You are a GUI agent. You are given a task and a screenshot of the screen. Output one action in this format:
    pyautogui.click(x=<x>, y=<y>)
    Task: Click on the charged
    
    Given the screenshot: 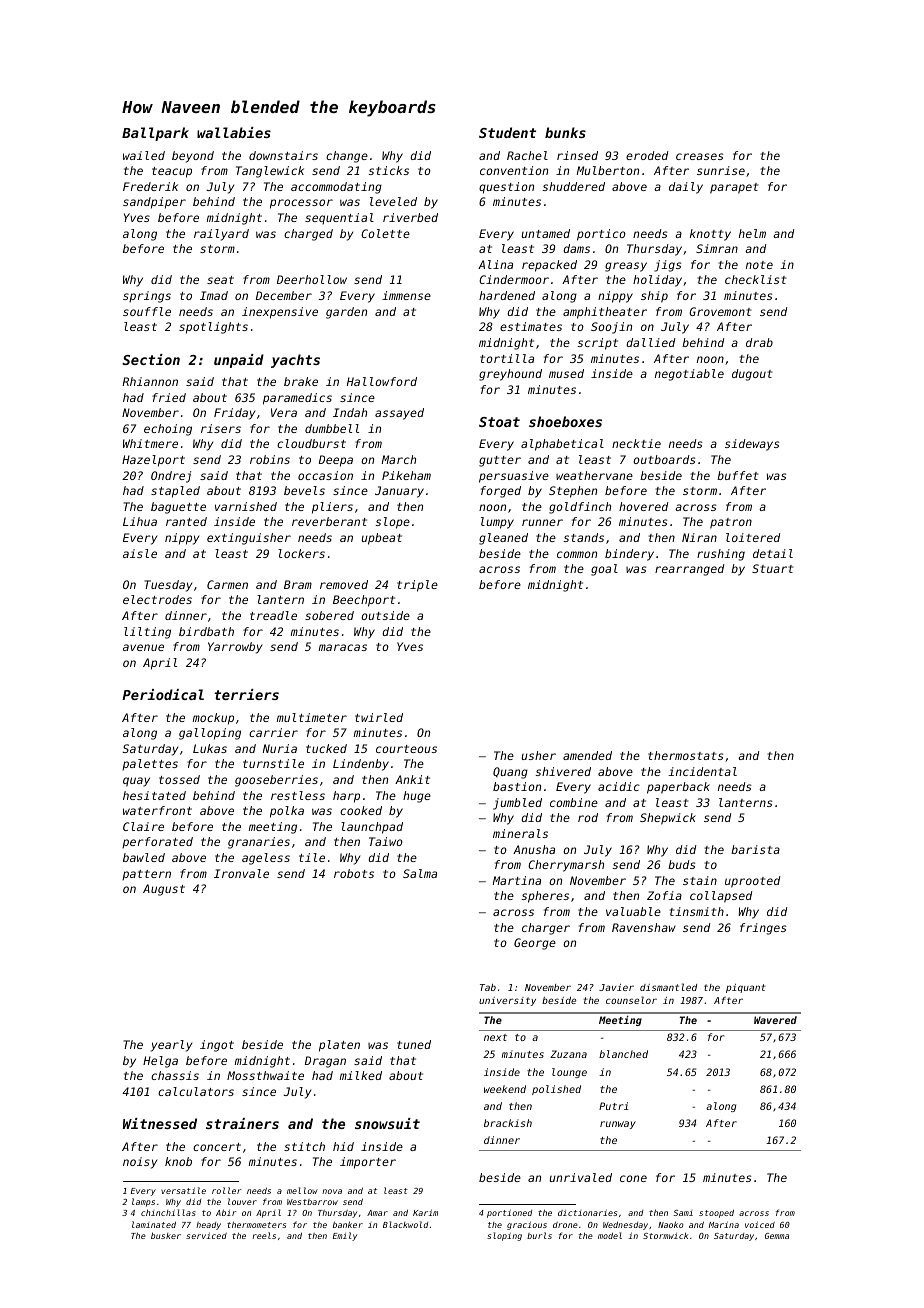 What is the action you would take?
    pyautogui.click(x=308, y=235)
